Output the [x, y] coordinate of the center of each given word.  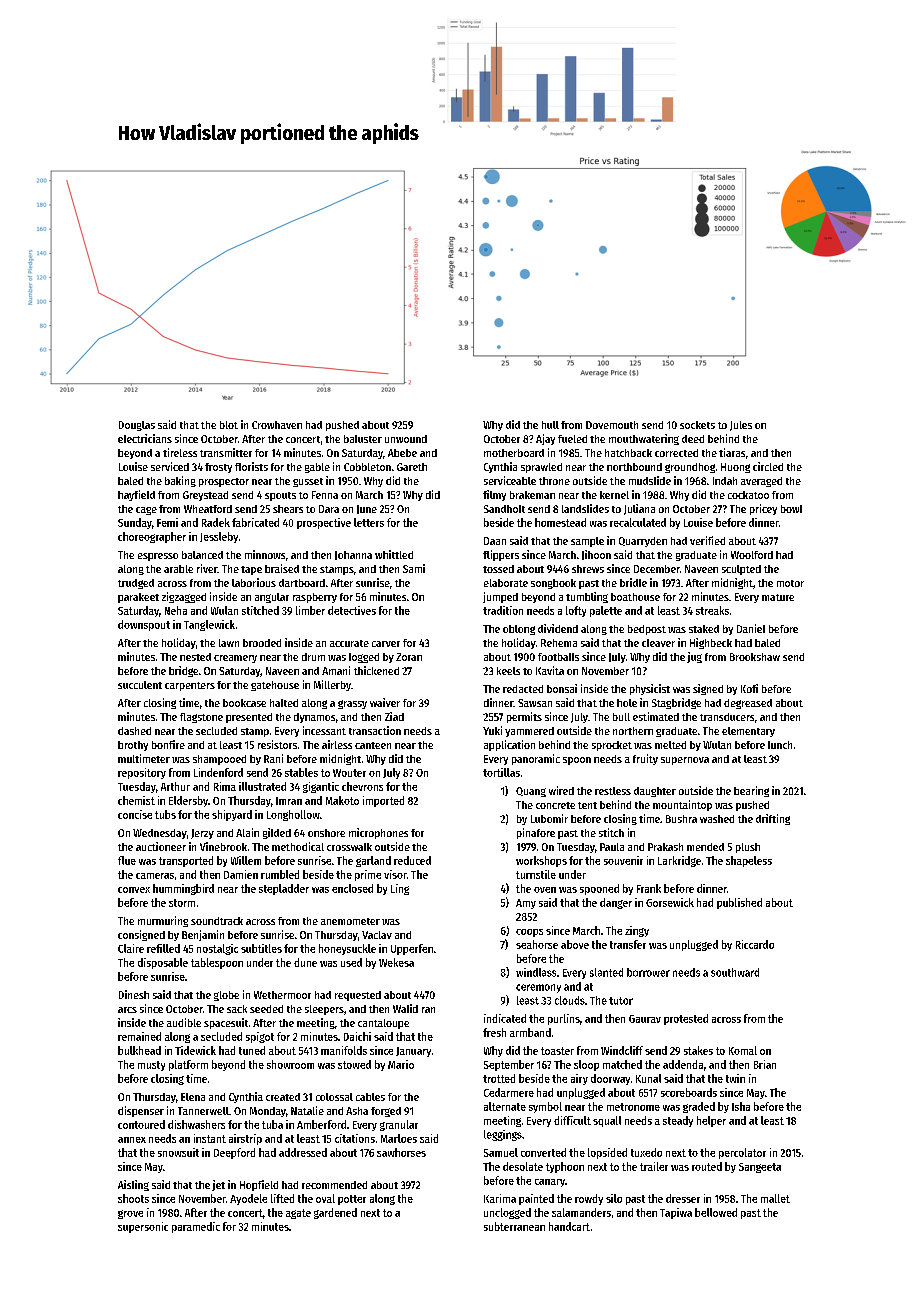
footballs [558, 657]
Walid [405, 1008]
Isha [741, 1106]
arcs [127, 1010]
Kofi [749, 688]
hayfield [136, 495]
